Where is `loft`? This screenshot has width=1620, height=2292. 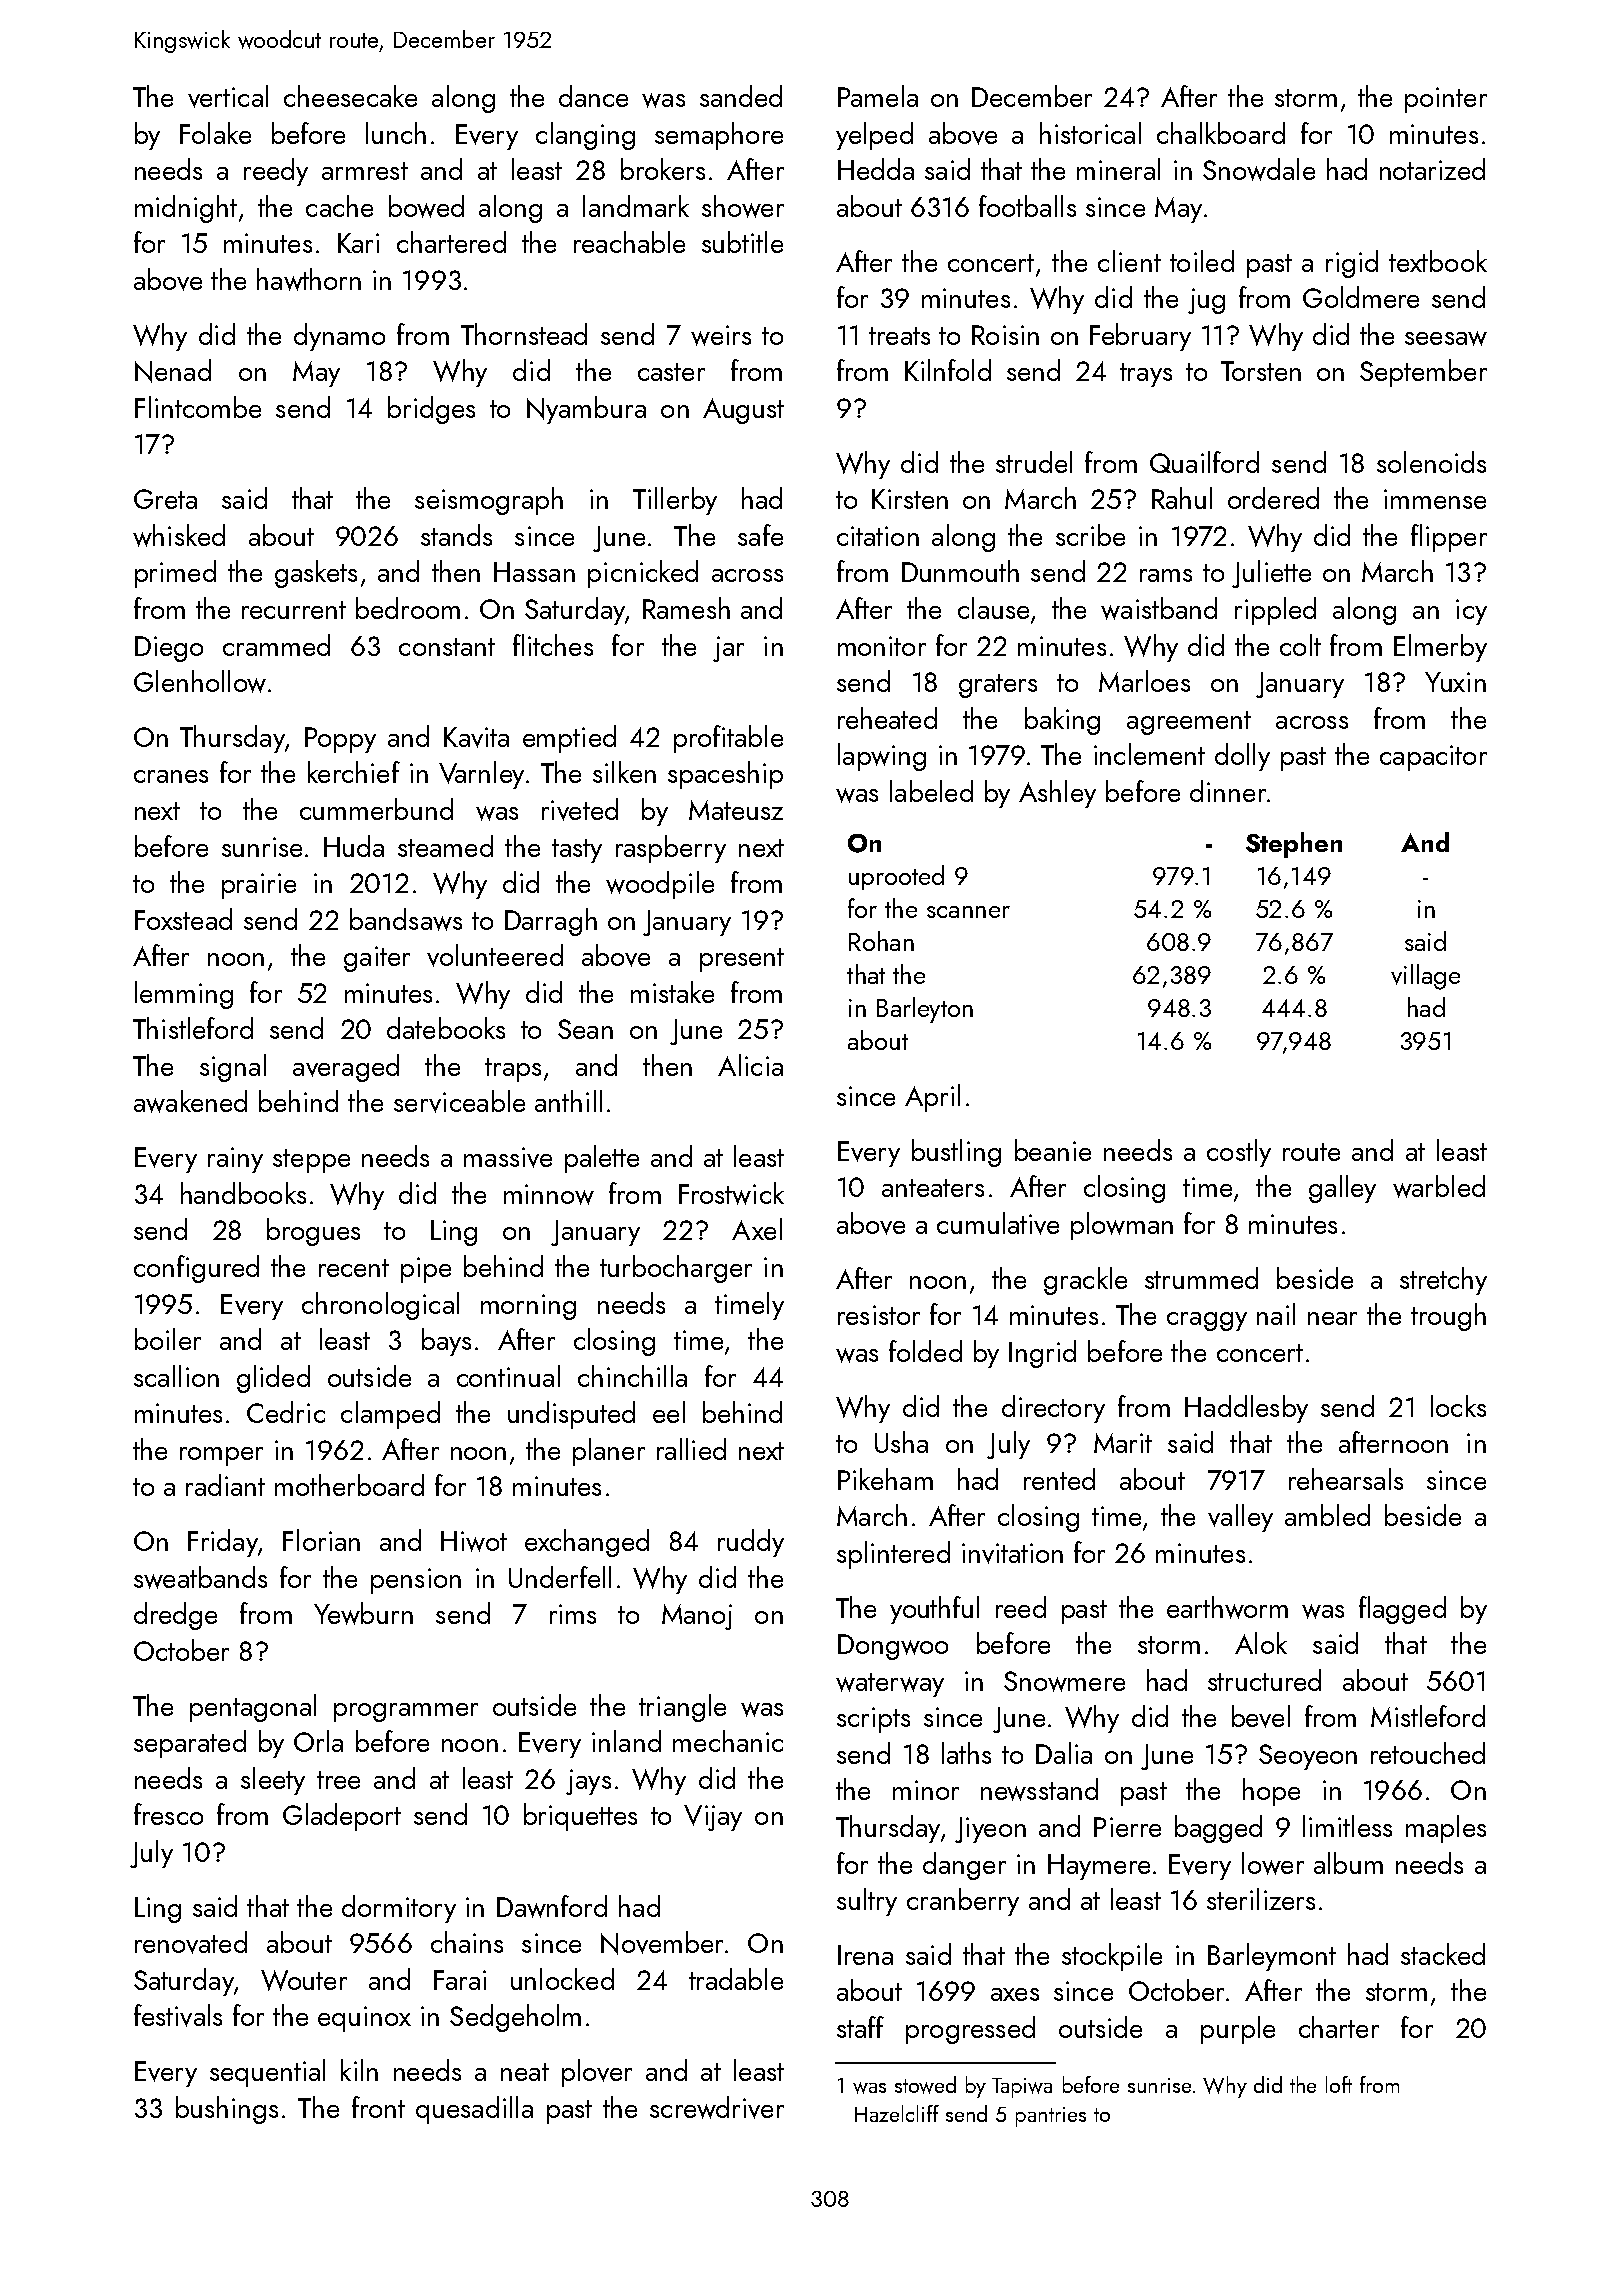
loft is located at coordinates (1339, 2084).
